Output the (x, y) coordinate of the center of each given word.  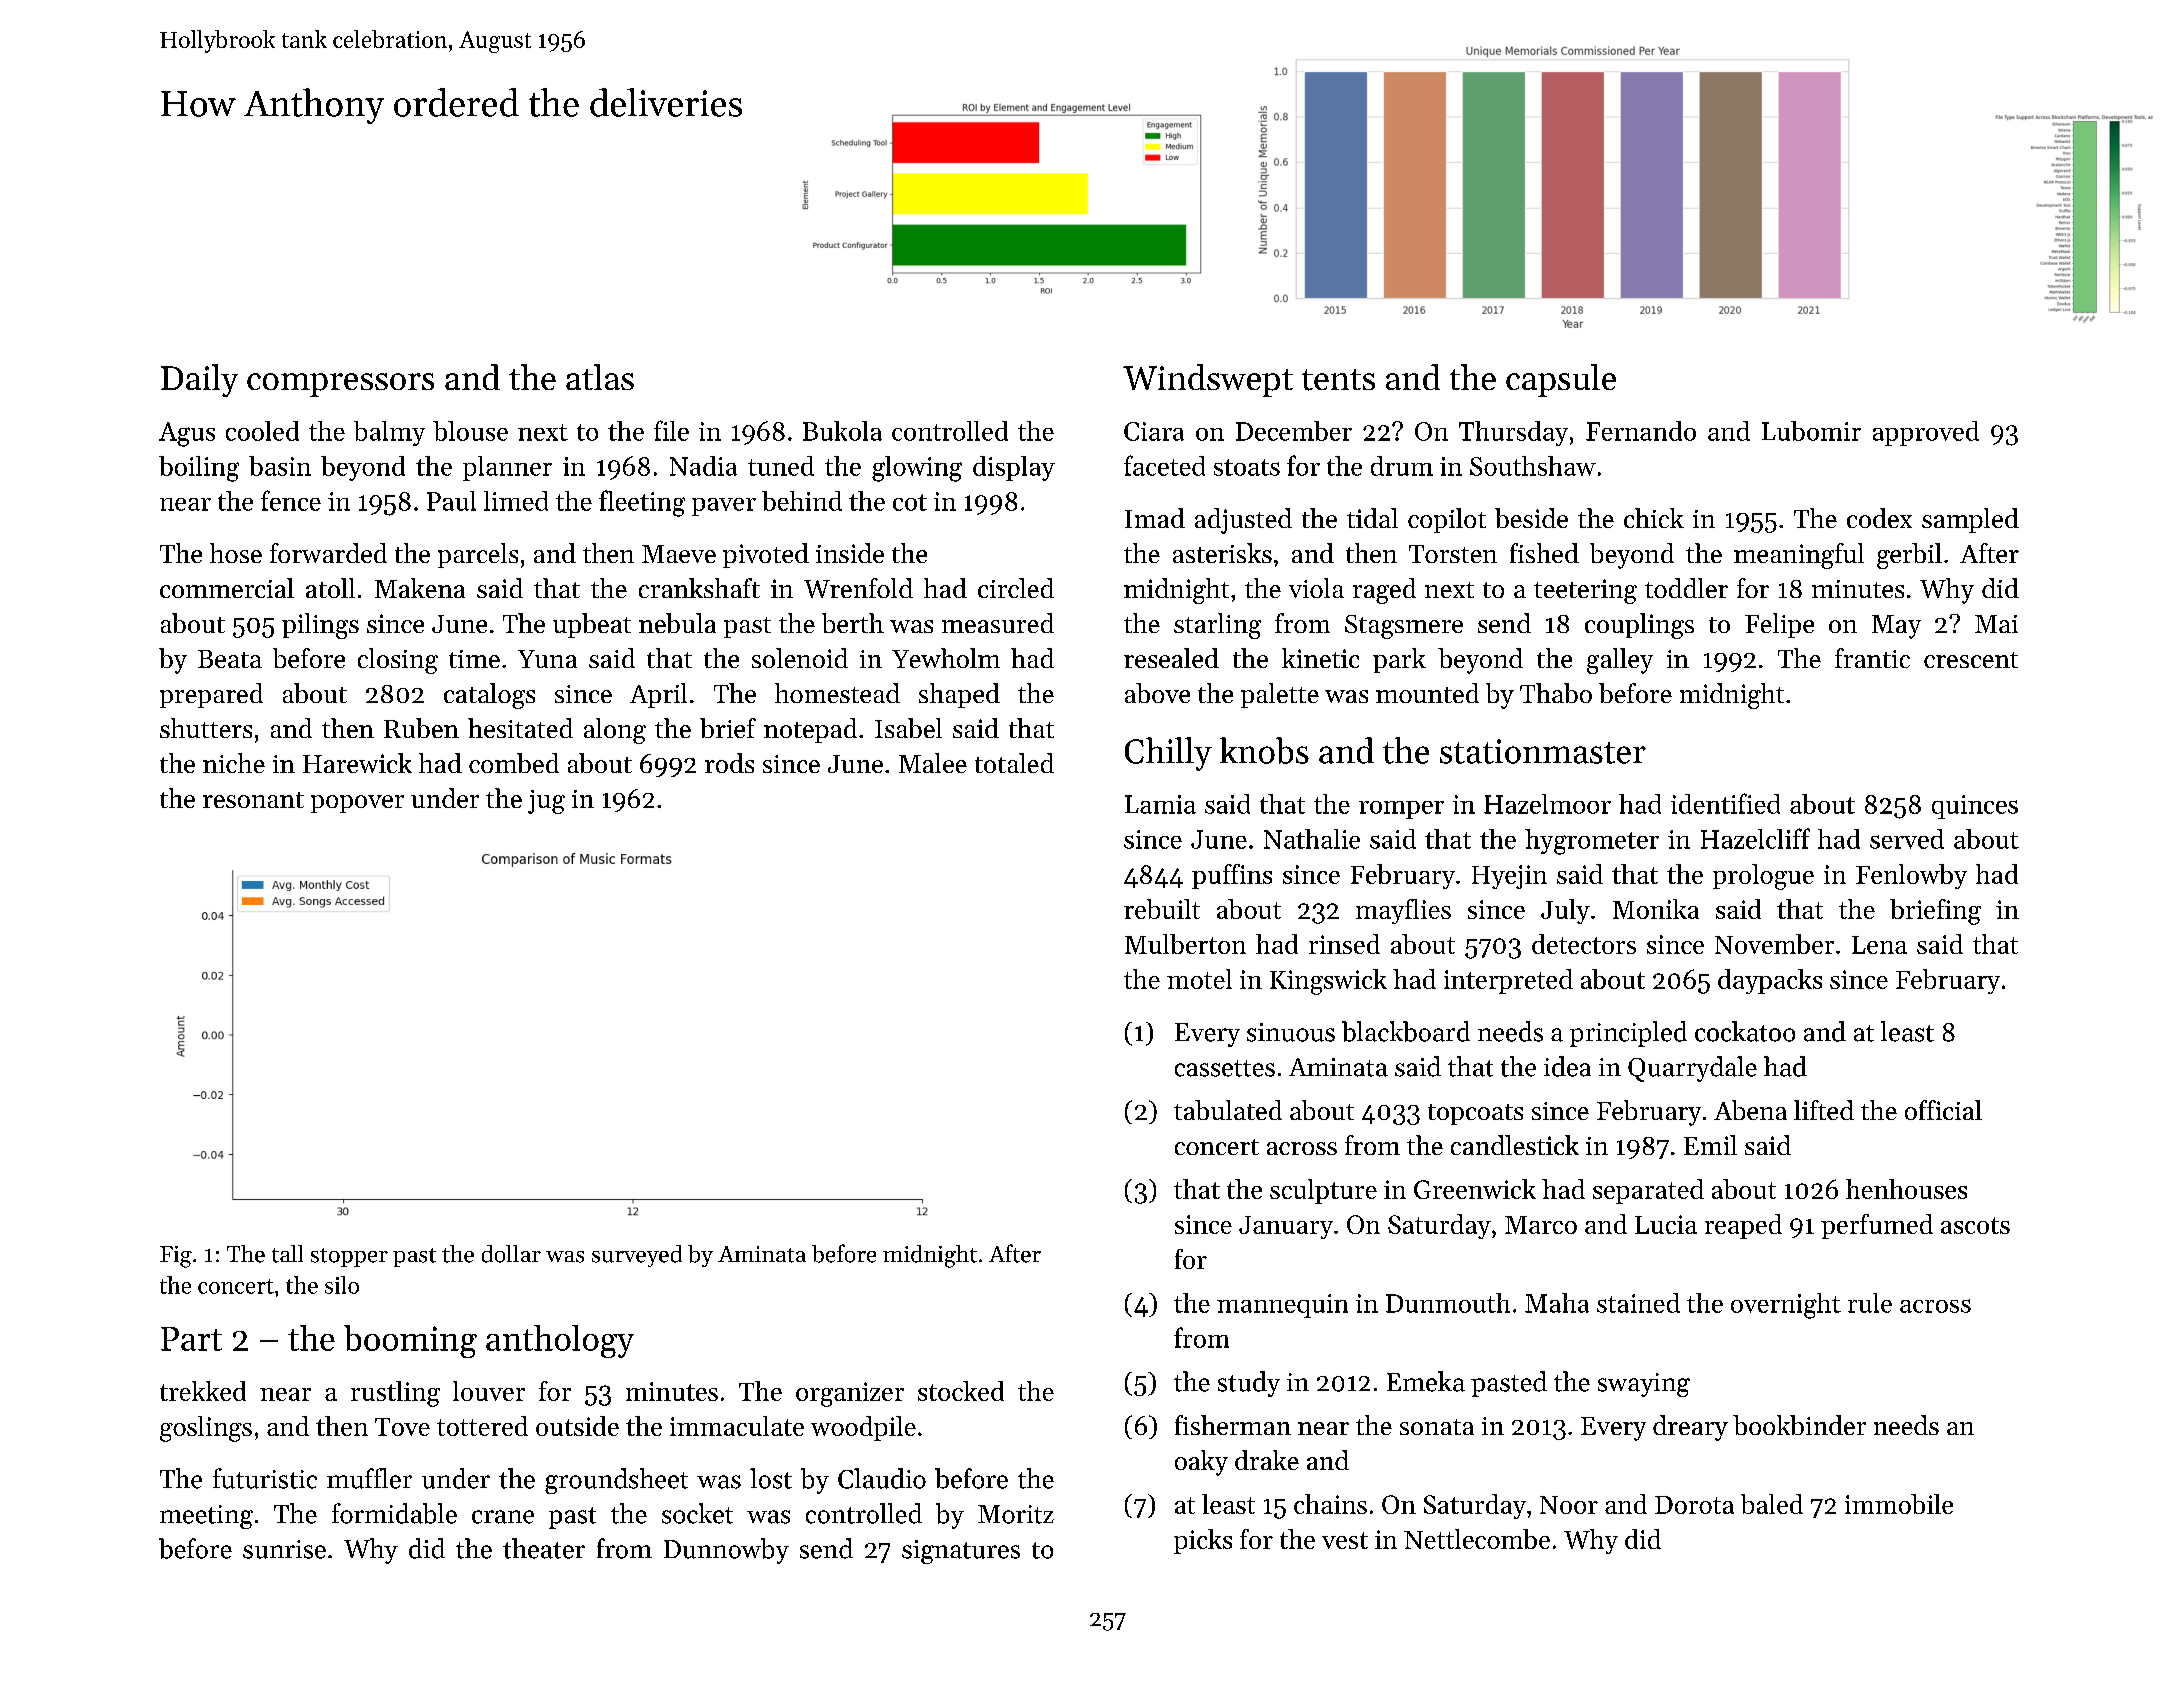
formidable (394, 1513)
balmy (389, 433)
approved (1926, 433)
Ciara (1154, 431)
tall (287, 1254)
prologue (1763, 877)
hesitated (520, 728)
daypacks (1770, 981)
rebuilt (1162, 909)
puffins (1232, 876)
